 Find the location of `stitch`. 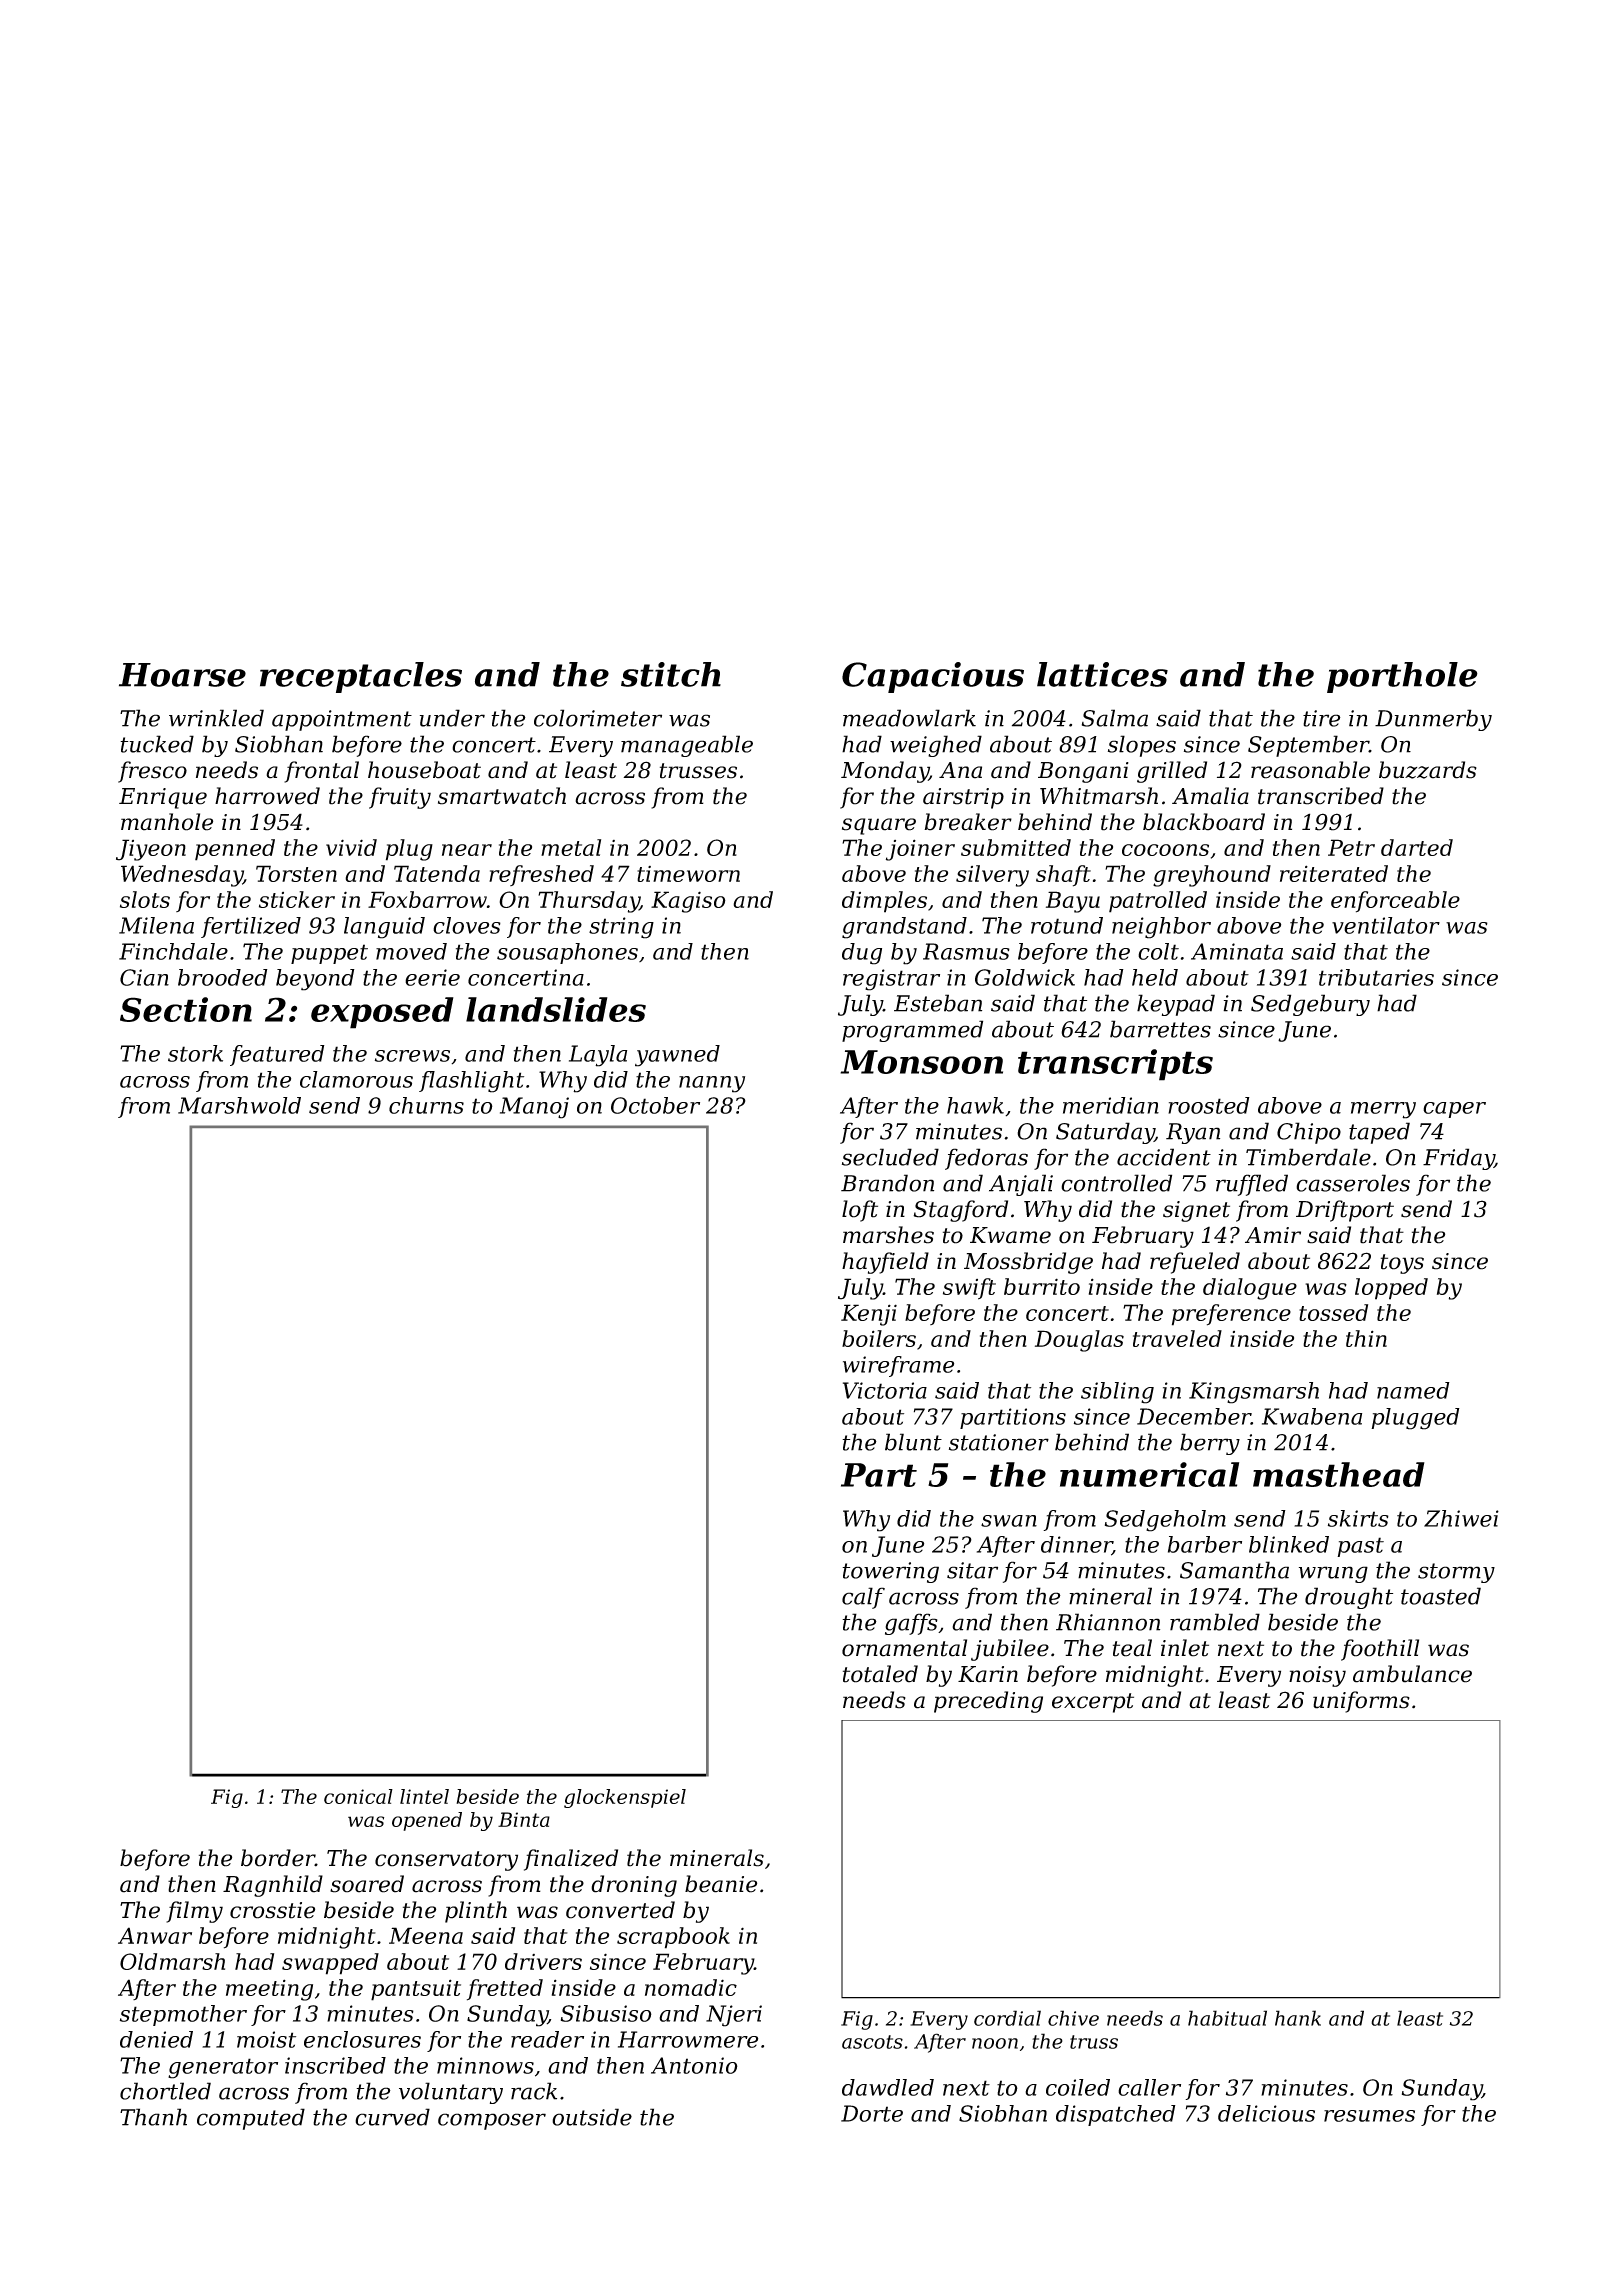

stitch is located at coordinates (671, 674).
